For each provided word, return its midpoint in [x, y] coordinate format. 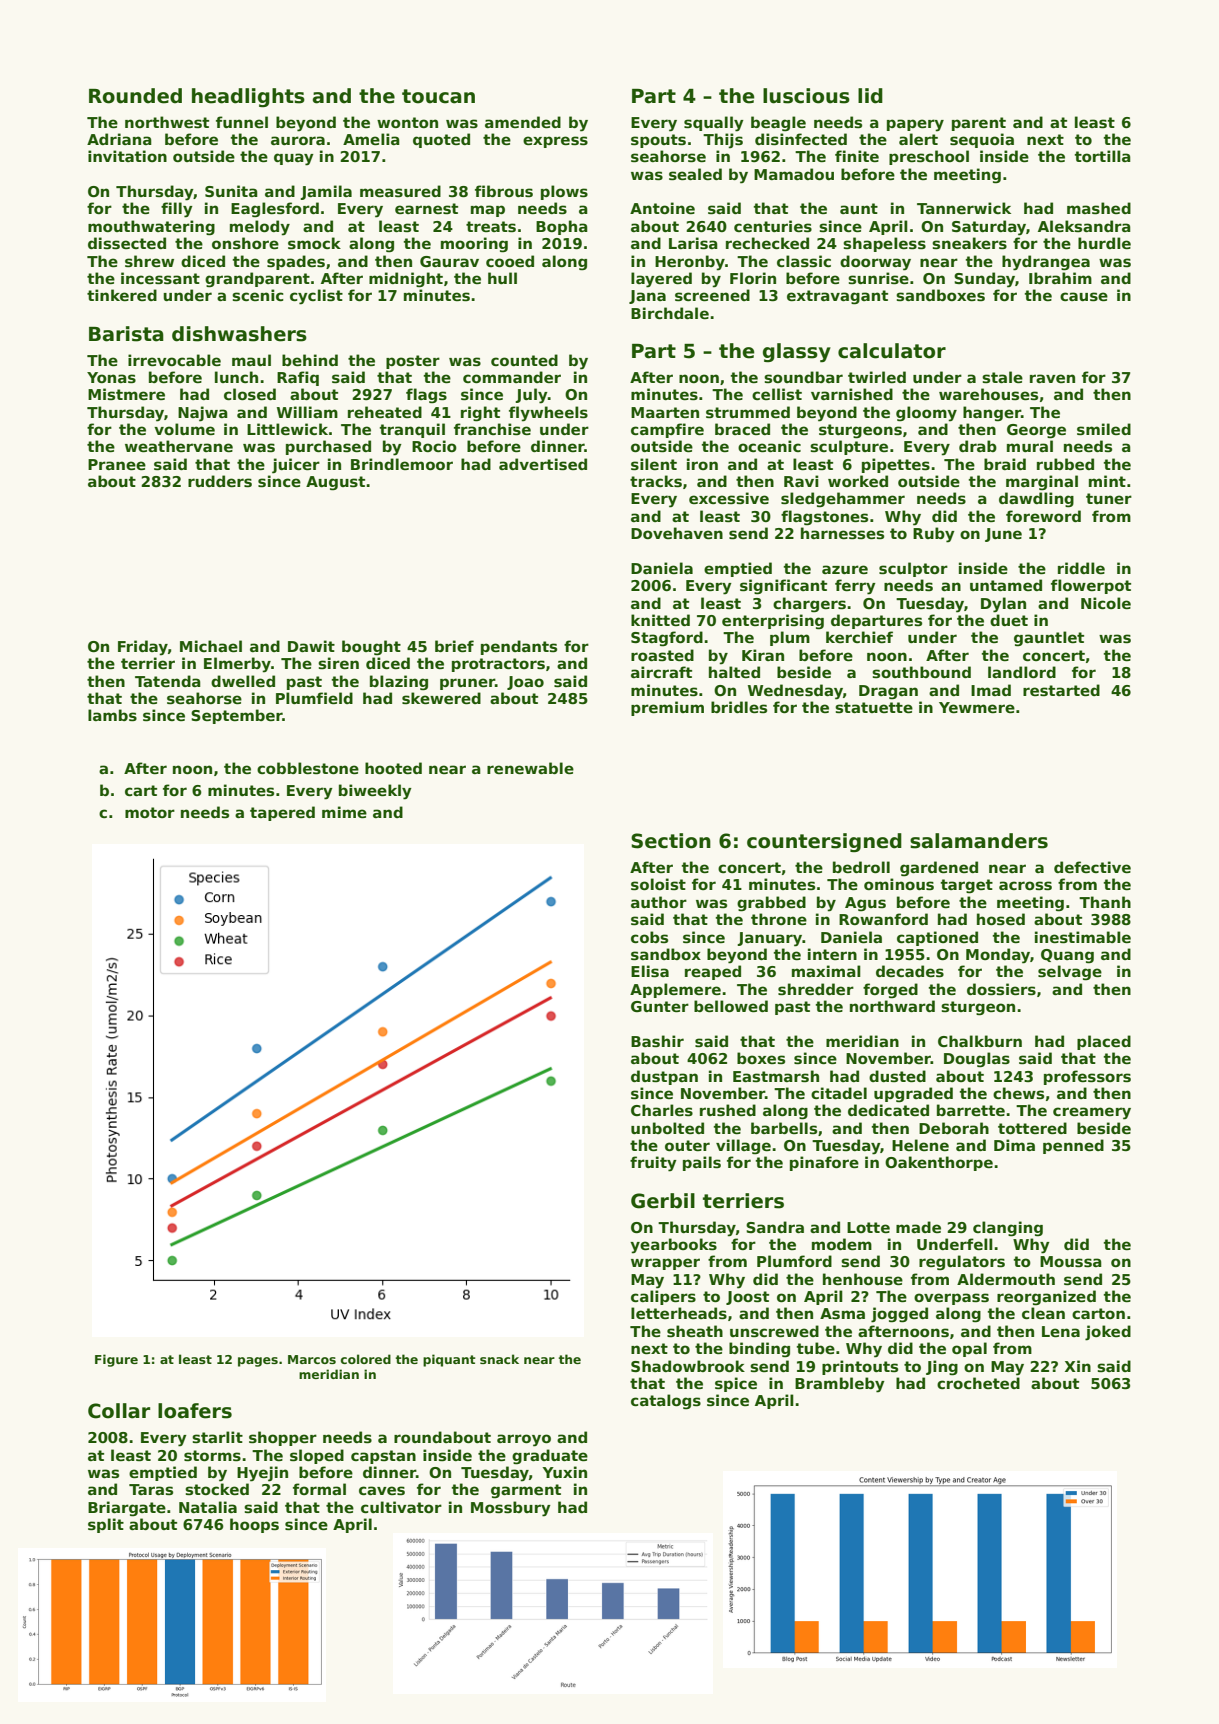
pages [258, 1362]
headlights [248, 97]
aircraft [661, 672]
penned [1073, 1146]
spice [736, 1384]
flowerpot [1091, 586]
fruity [653, 1164]
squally [714, 124]
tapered [282, 813]
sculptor [913, 569]
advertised [543, 464]
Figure [116, 1360]
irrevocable [174, 360]
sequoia [982, 140]
